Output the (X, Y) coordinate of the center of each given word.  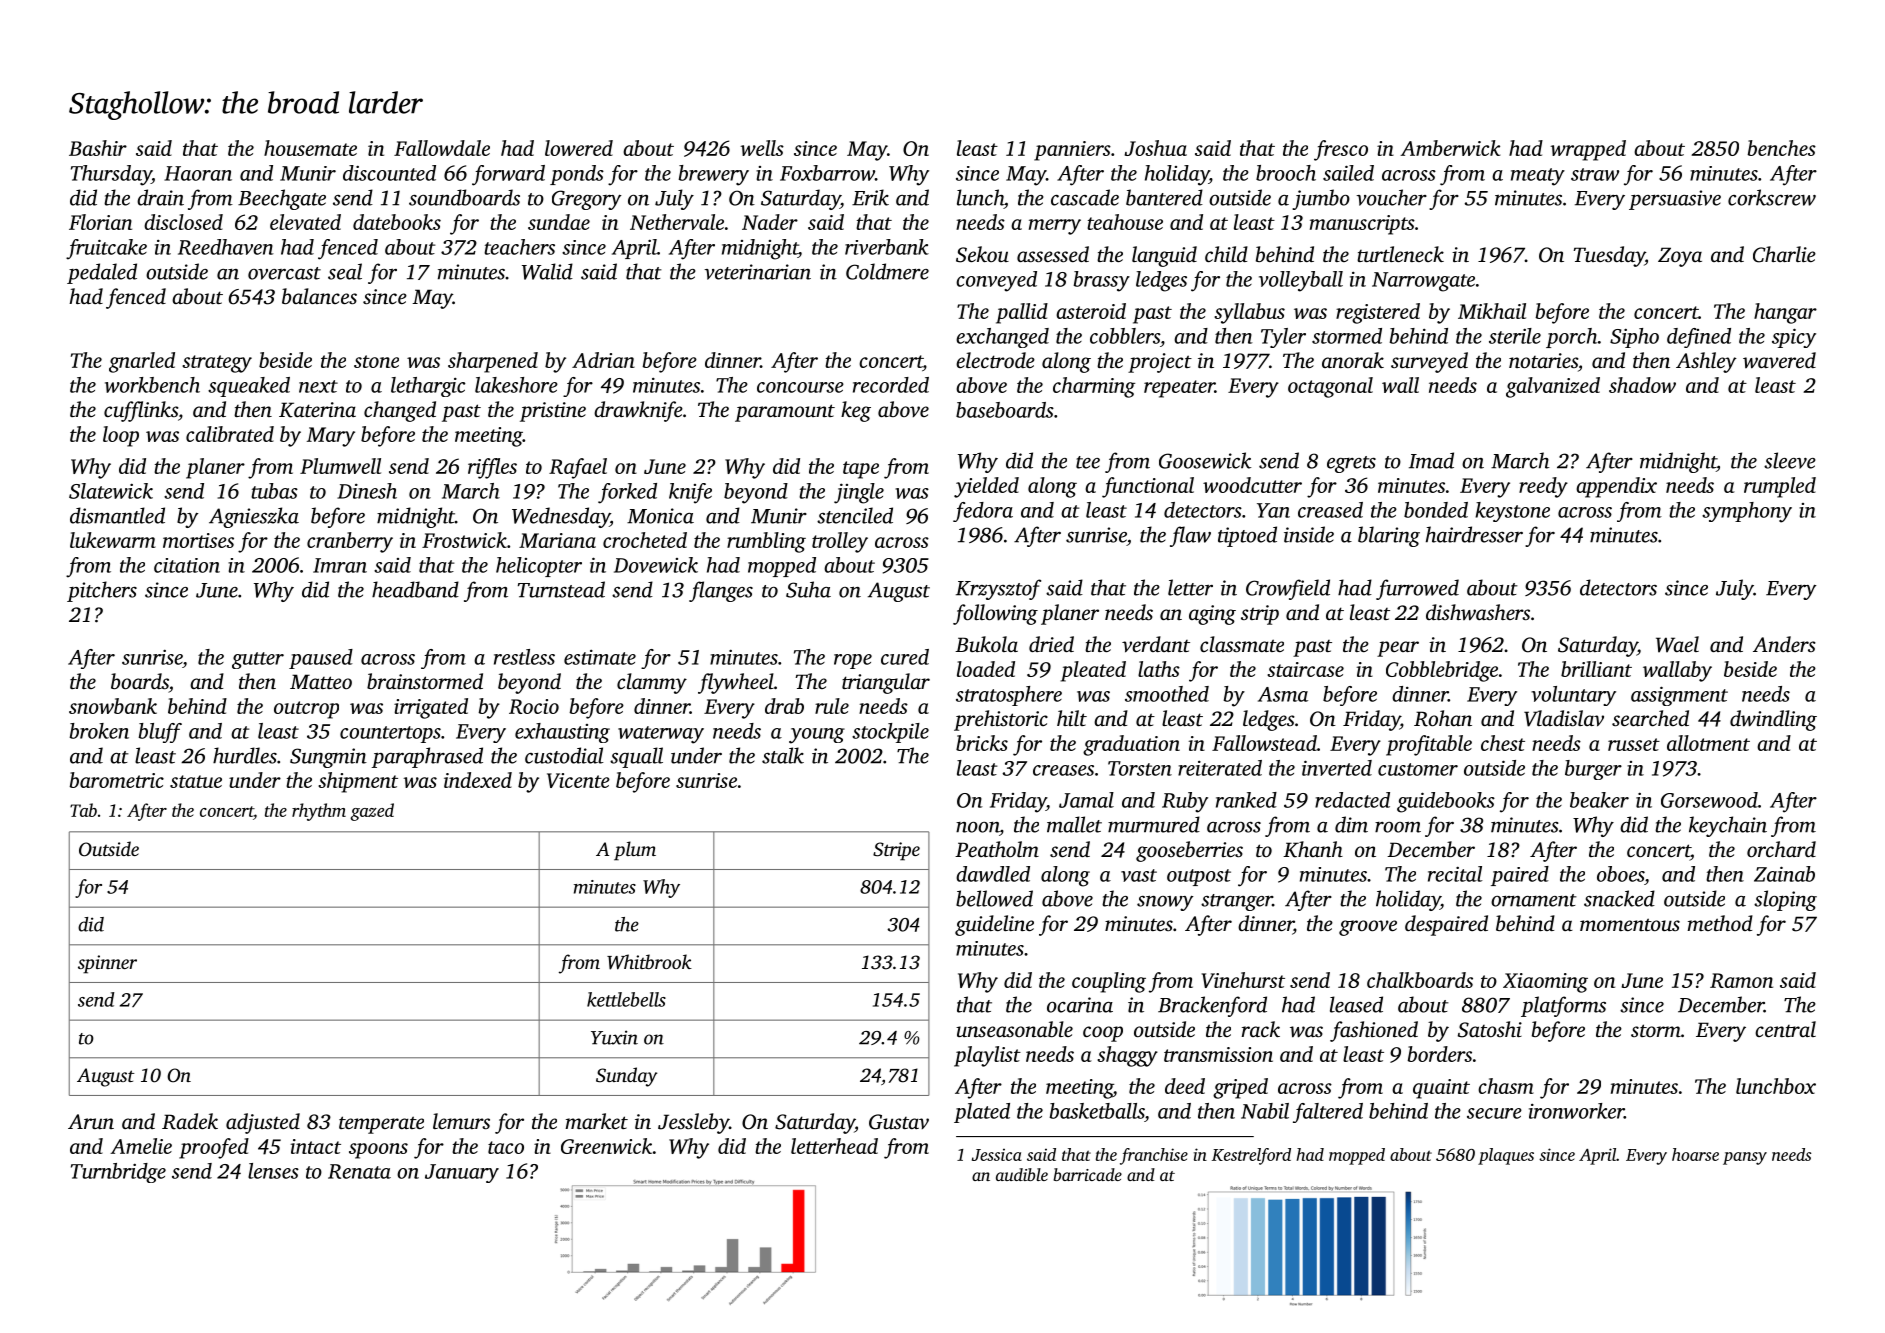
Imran (340, 565)
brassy (1101, 281)
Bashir (98, 148)
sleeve (1790, 460)
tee (1088, 462)
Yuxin (614, 1037)
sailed (1348, 173)
